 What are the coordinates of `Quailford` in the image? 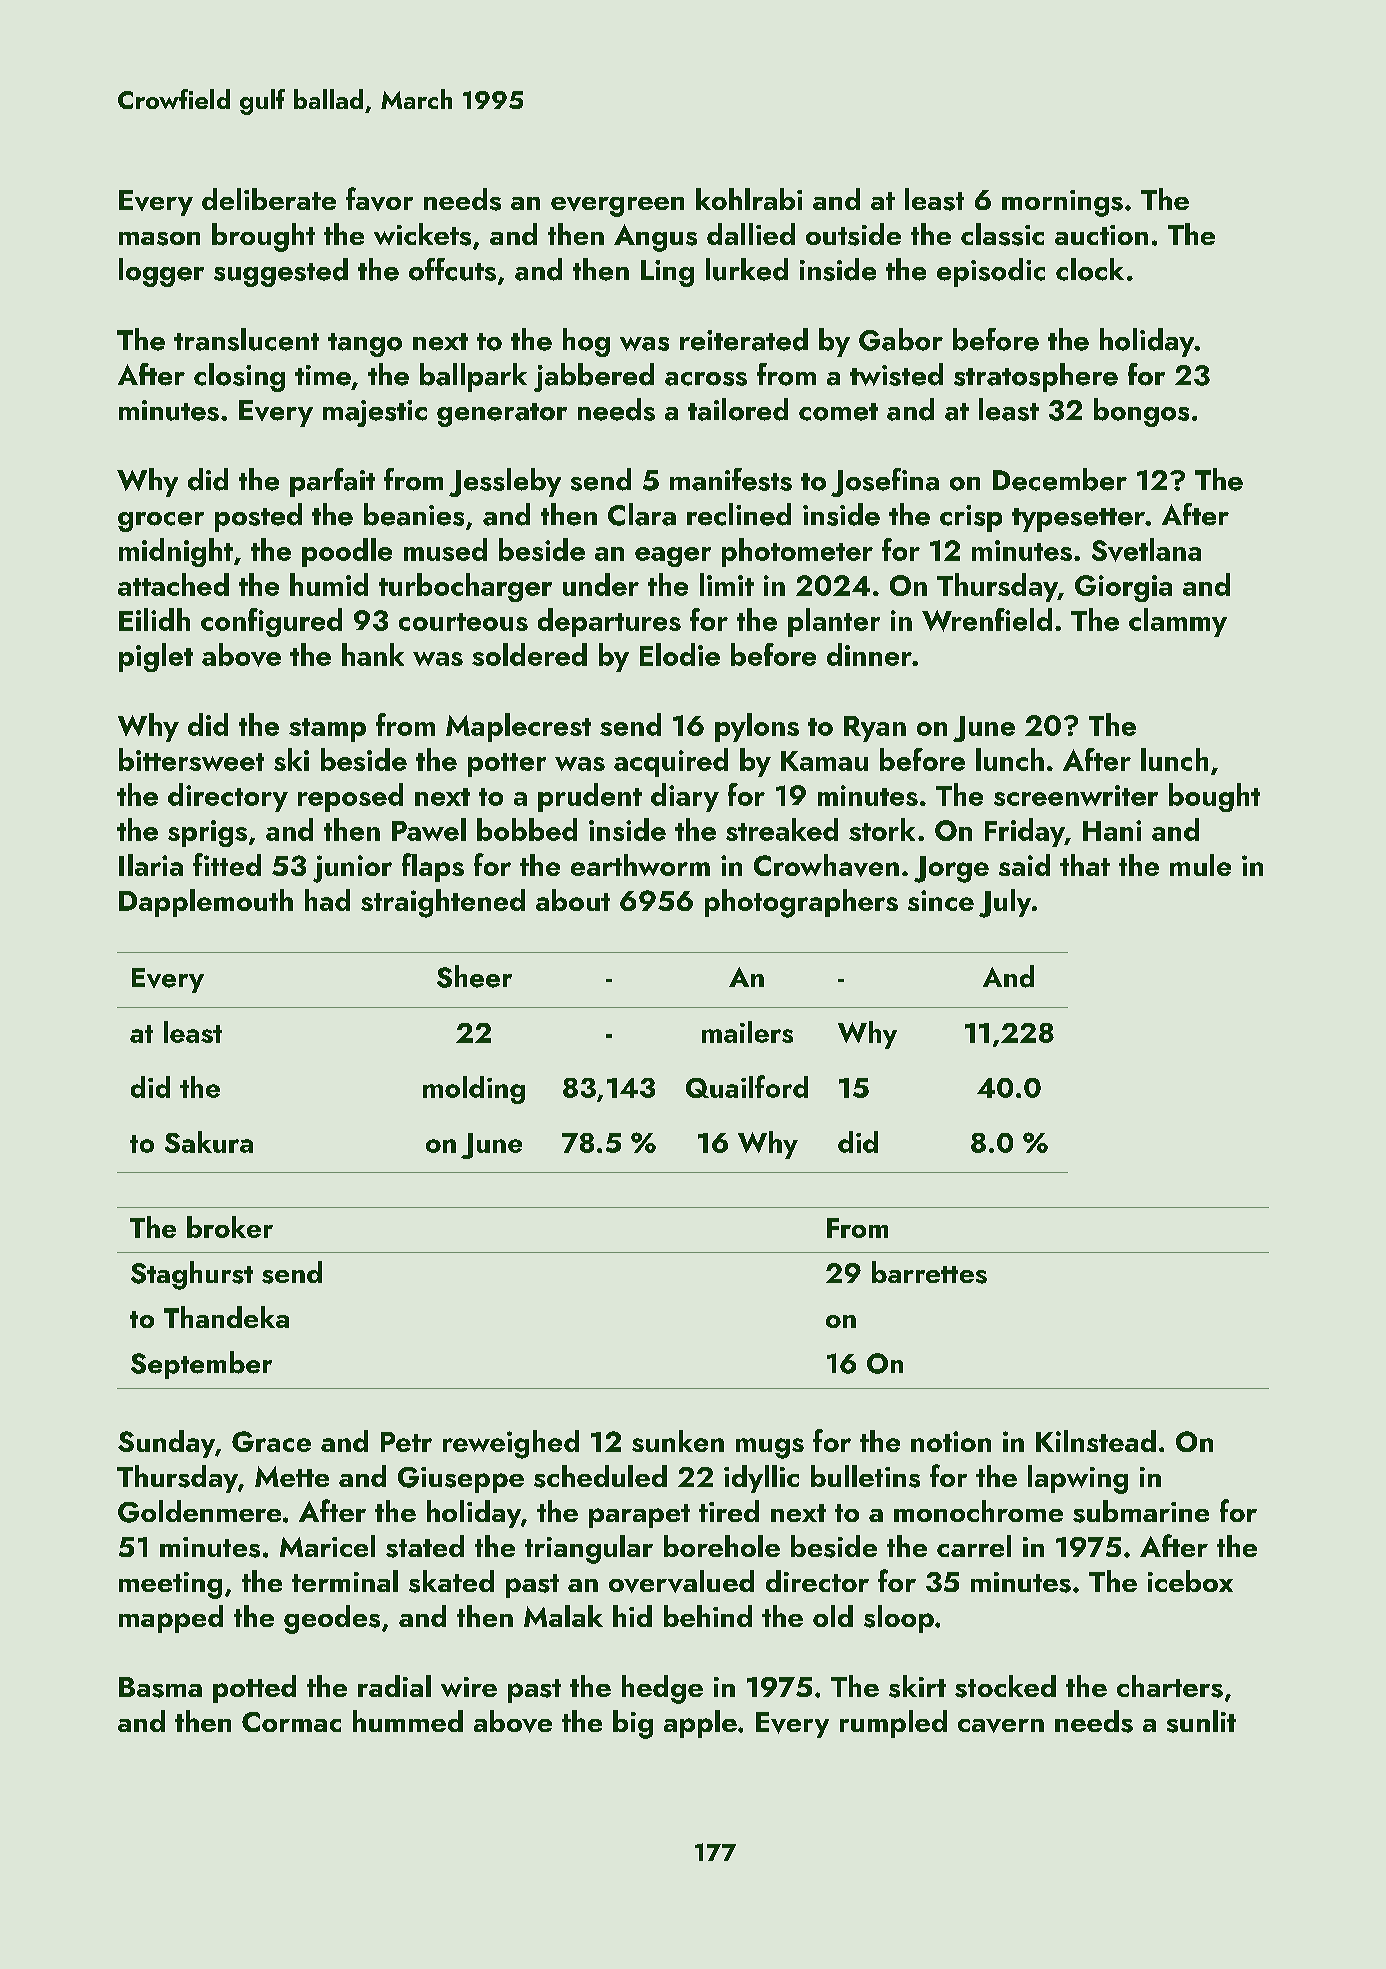 It's located at (747, 1086).
